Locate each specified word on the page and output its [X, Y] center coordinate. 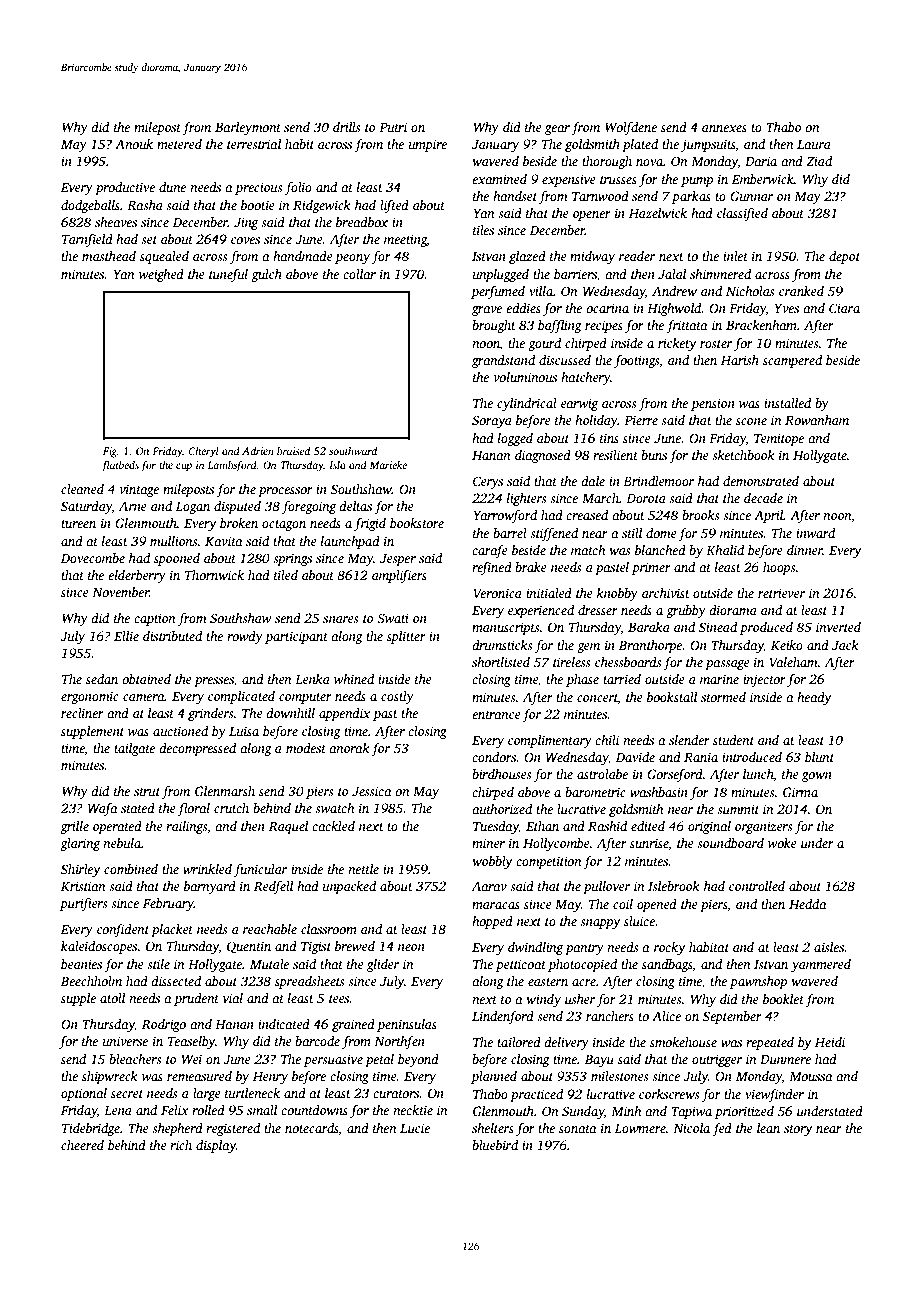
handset [515, 196]
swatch [334, 808]
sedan [102, 679]
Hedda [807, 904]
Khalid [725, 550]
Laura [814, 144]
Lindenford [503, 1017]
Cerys [488, 482]
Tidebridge [91, 1129]
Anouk [134, 144]
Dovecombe [93, 558]
